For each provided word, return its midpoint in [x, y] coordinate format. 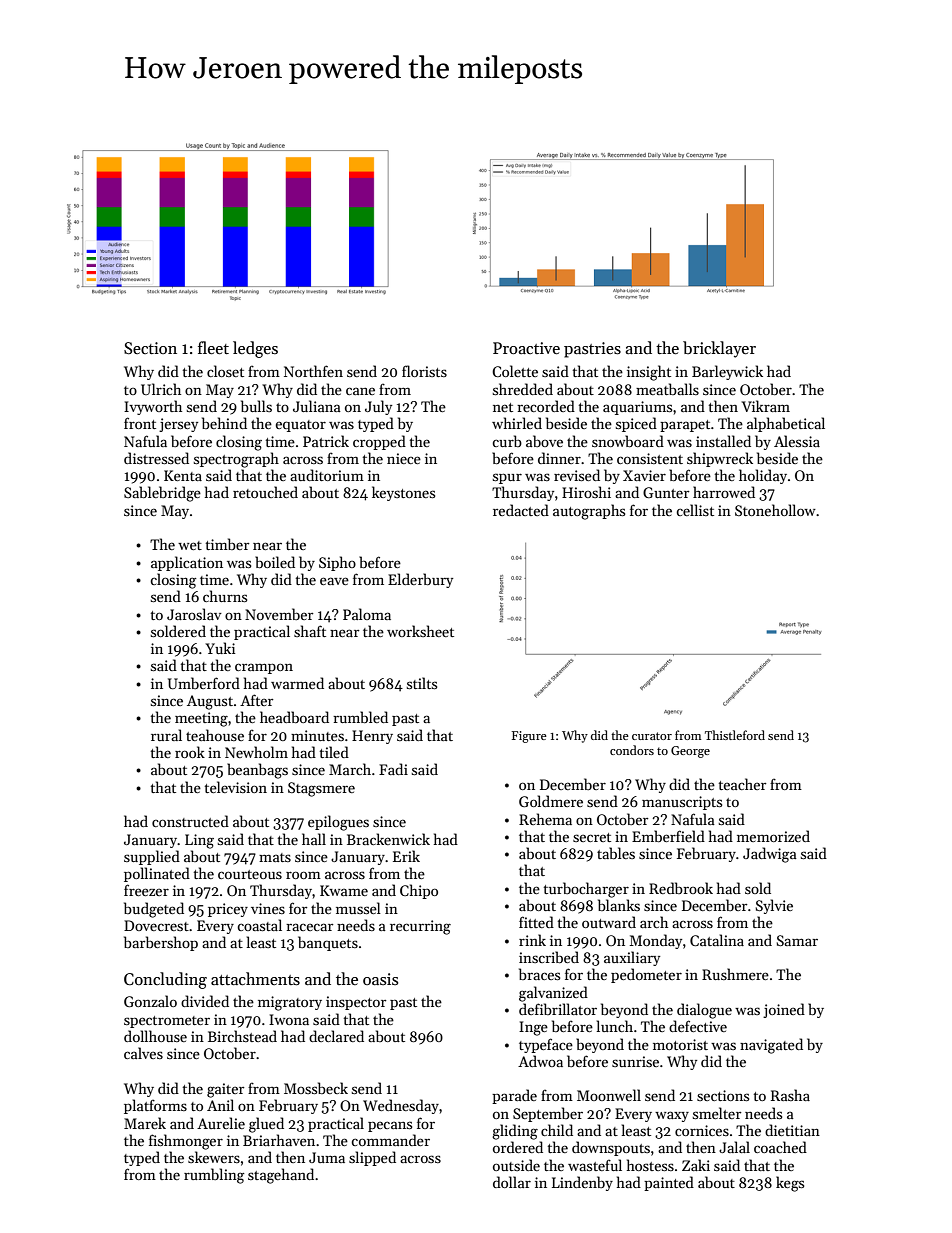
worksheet [420, 631]
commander [390, 1140]
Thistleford [735, 735]
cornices [702, 1130]
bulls [256, 406]
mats [275, 857]
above [544, 441]
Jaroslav [194, 614]
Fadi [393, 769]
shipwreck [720, 459]
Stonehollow [775, 510]
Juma [327, 1157]
